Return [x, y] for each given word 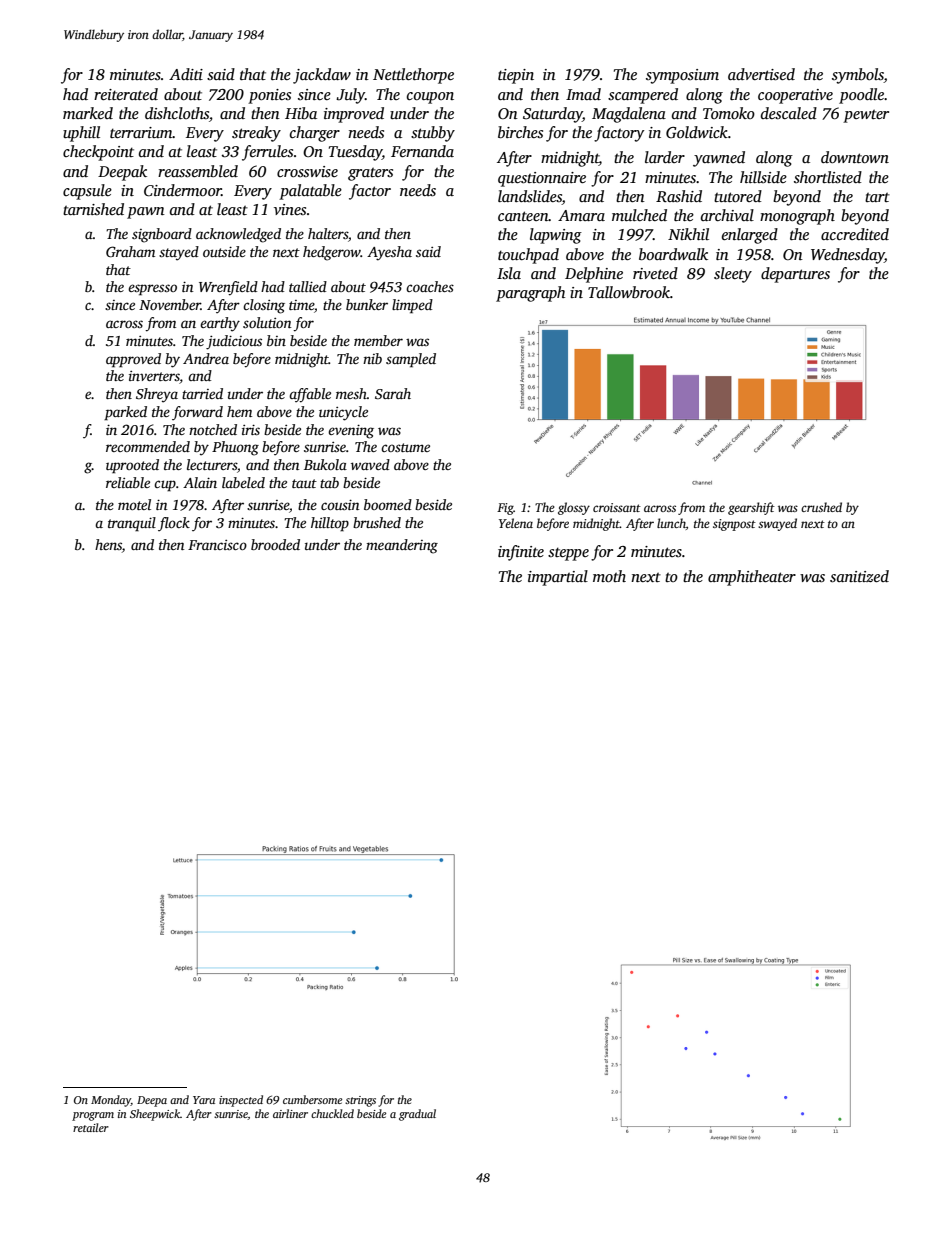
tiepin [516, 76]
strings [360, 1101]
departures [795, 275]
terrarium [141, 132]
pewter [866, 116]
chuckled [332, 1113]
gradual [417, 1115]
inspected [241, 1101]
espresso [152, 290]
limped [412, 306]
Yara [204, 1100]
